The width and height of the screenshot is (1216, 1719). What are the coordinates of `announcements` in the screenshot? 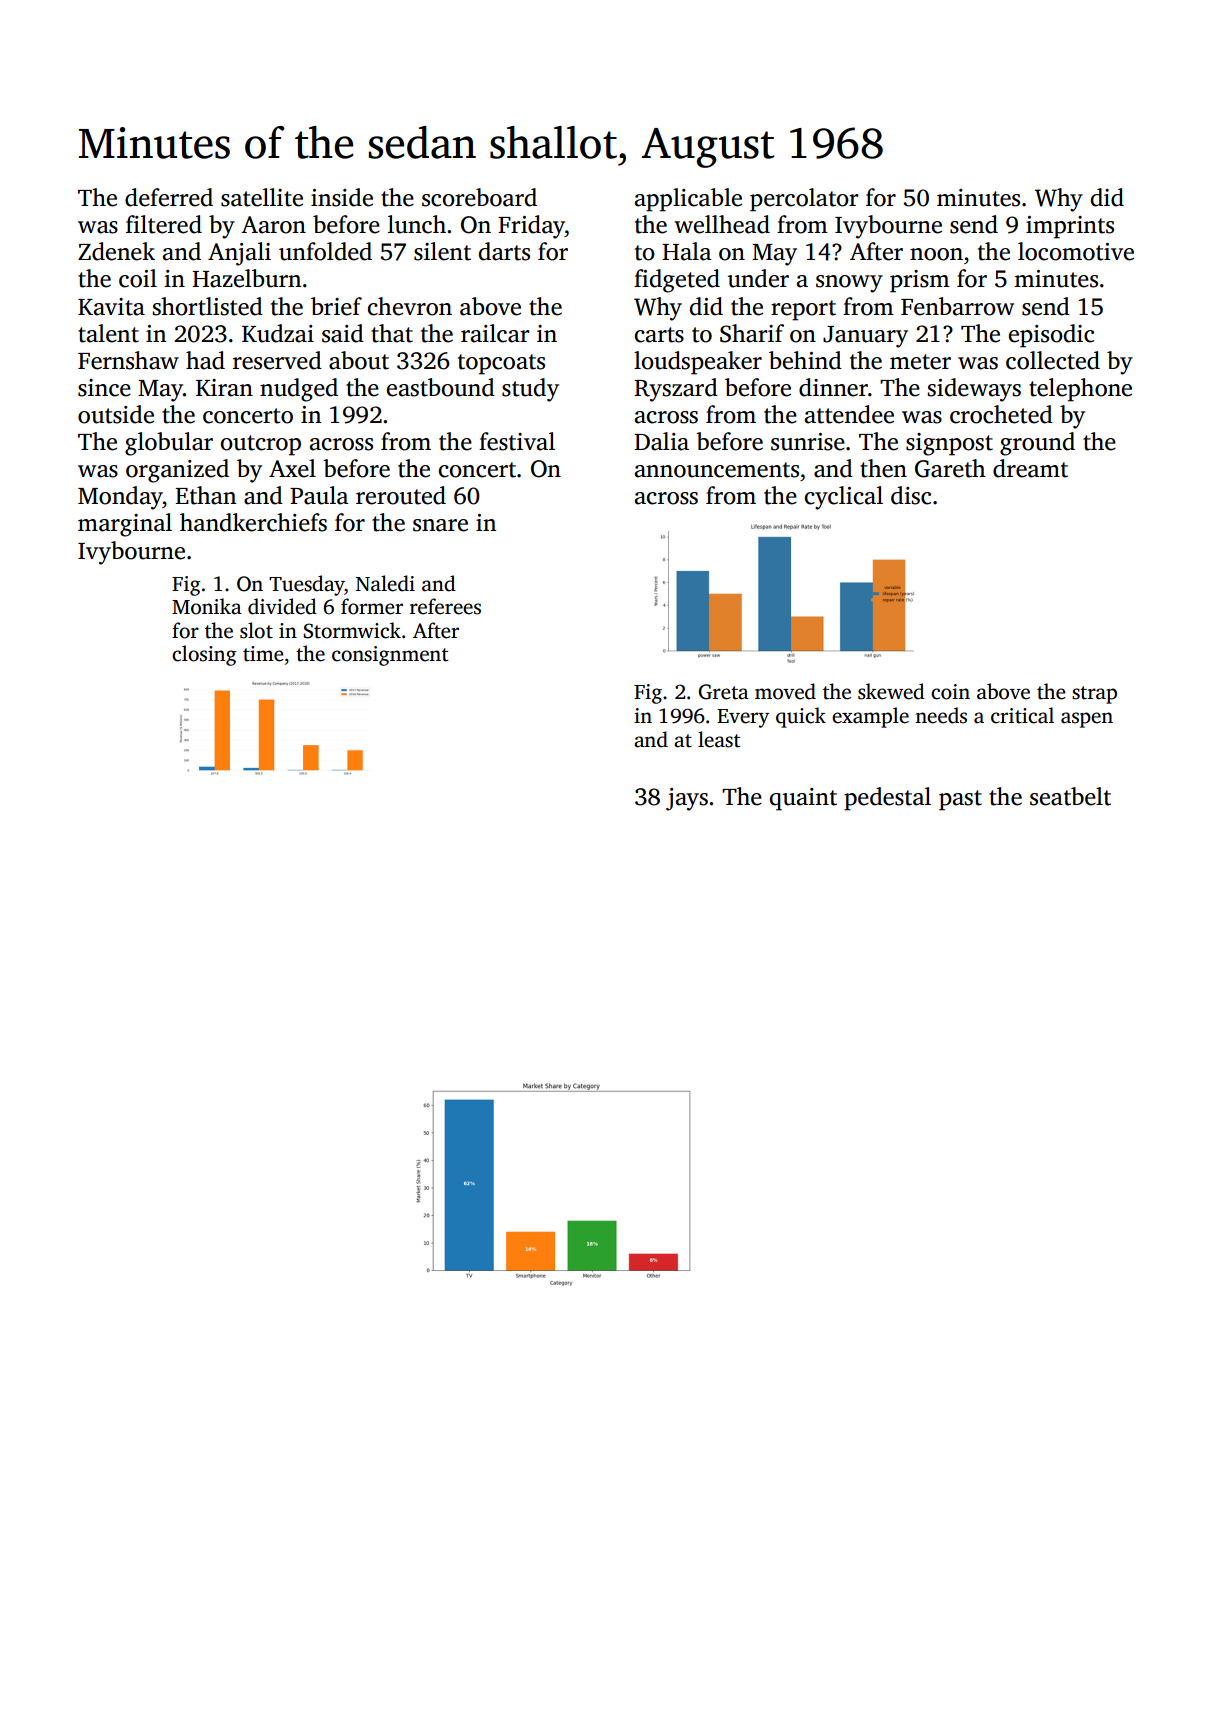 It's located at (717, 470).
